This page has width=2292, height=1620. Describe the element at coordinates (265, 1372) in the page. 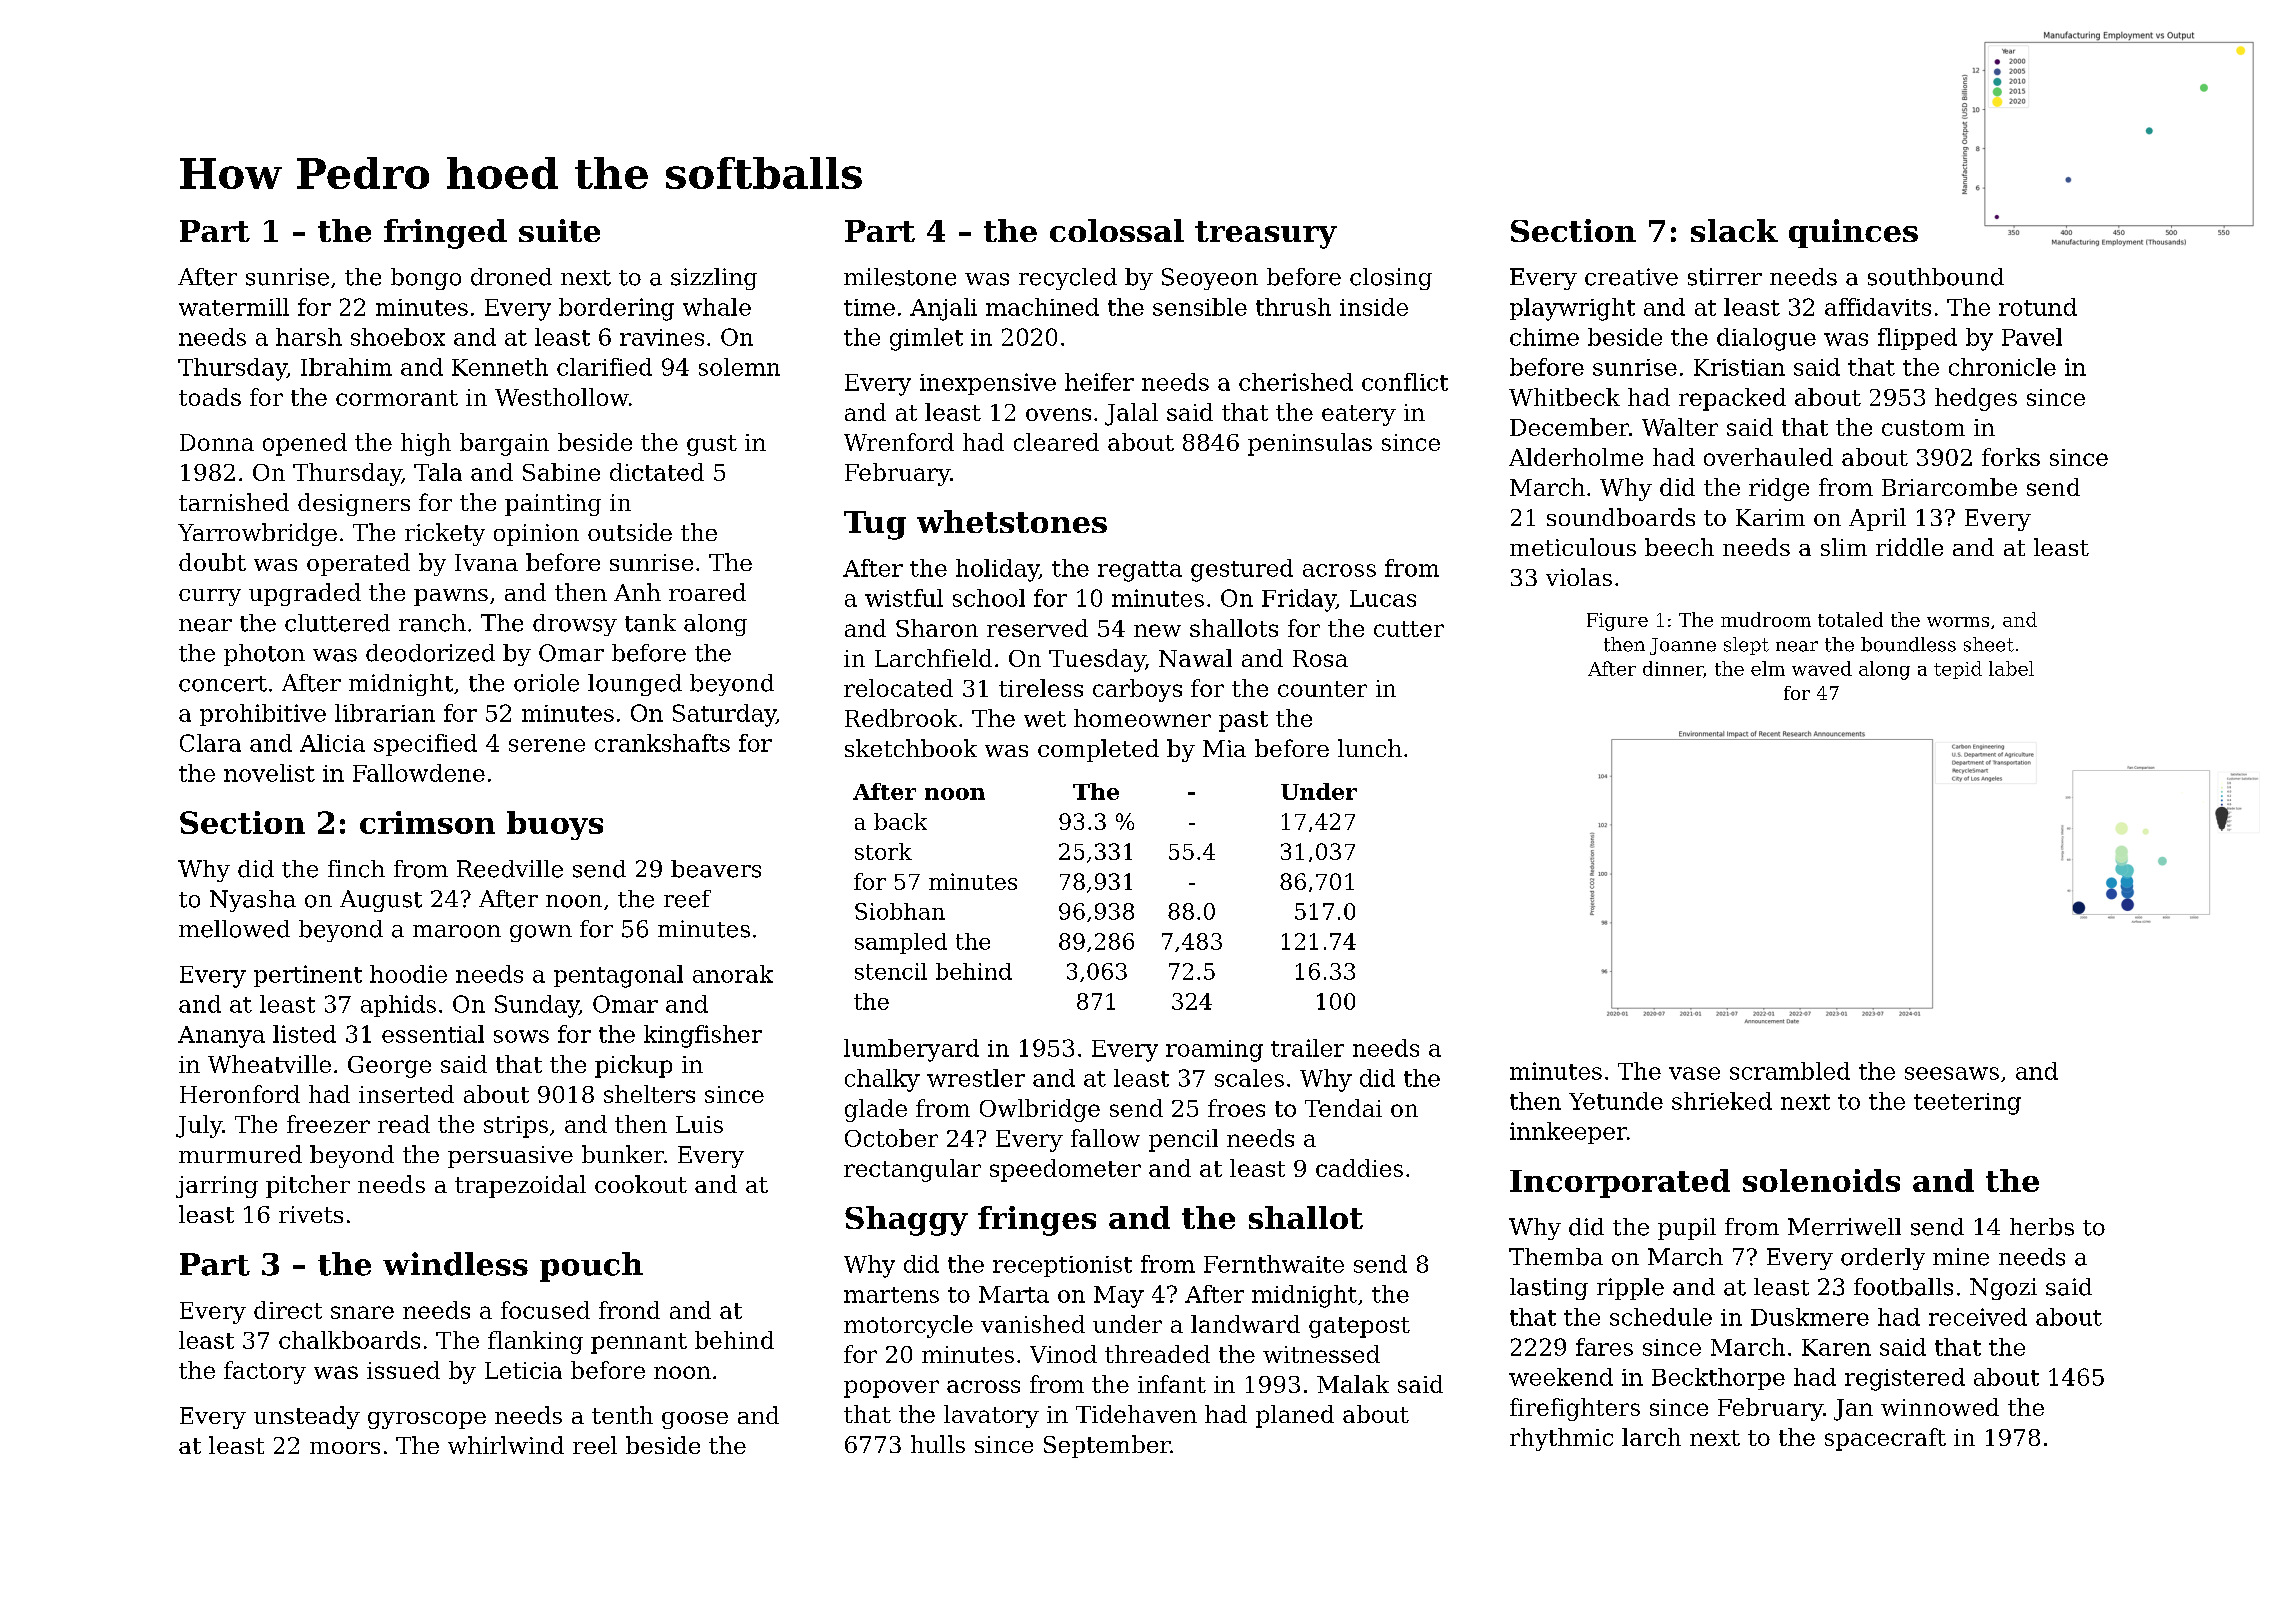

I see `factory` at that location.
